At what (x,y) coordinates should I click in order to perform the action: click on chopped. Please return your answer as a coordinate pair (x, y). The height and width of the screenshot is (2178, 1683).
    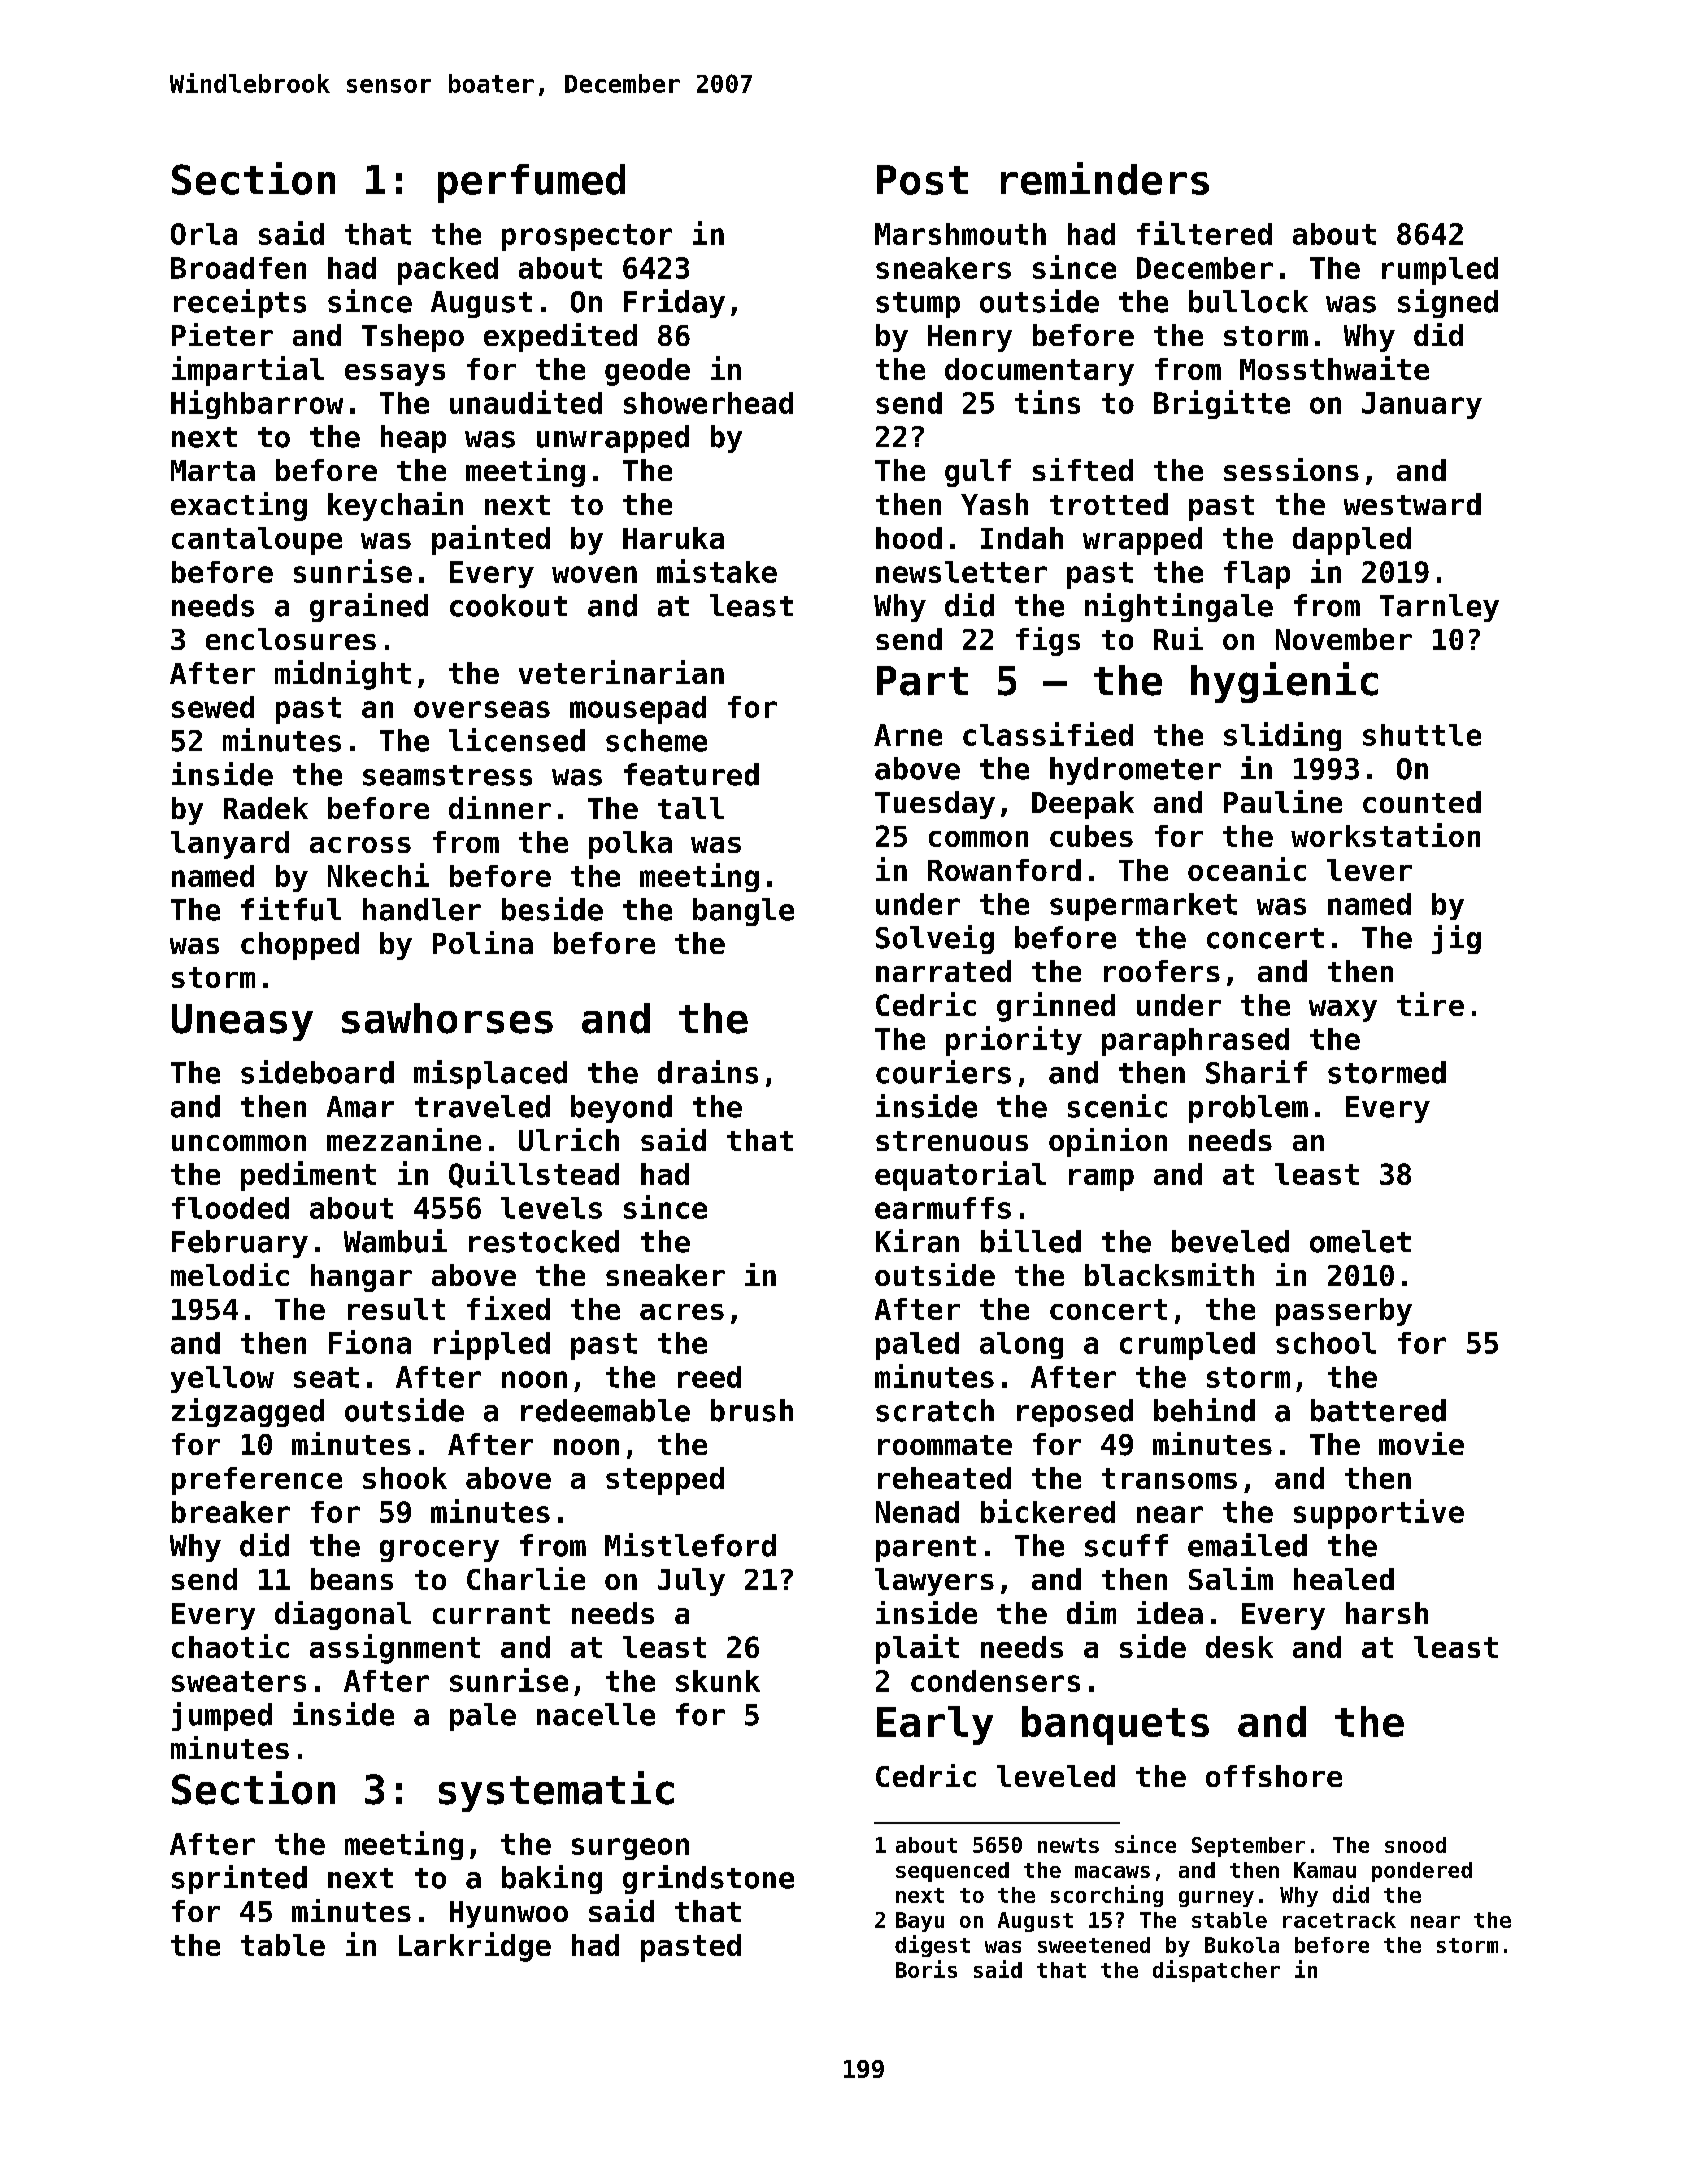
    Looking at the image, I should click on (300, 946).
